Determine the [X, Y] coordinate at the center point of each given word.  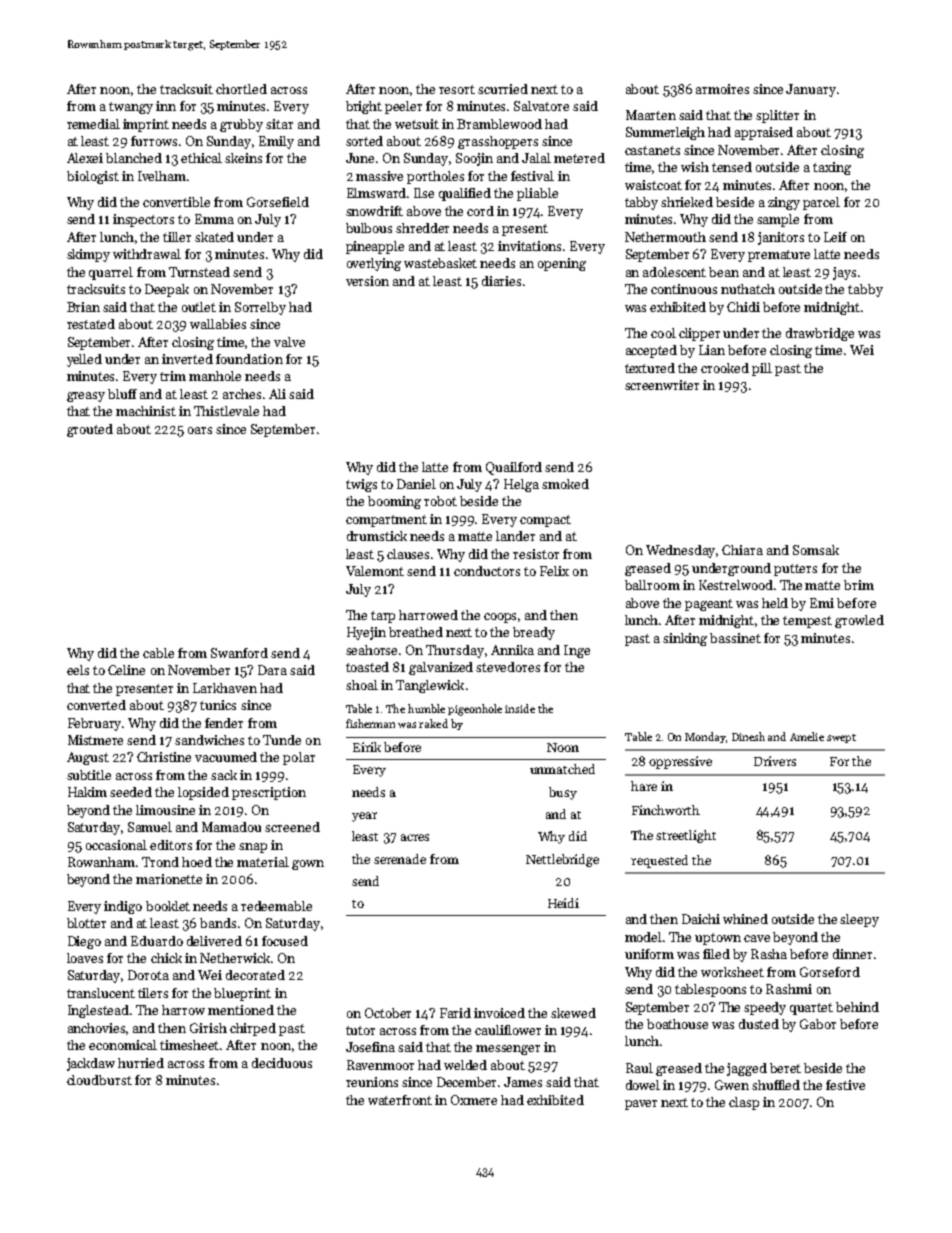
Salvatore [541, 106]
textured [650, 368]
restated [91, 324]
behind [857, 1007]
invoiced [499, 1013]
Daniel [416, 484]
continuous [684, 289]
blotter [86, 923]
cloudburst [99, 1080]
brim [859, 585]
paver [641, 1105]
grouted [90, 430]
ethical [201, 158]
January [811, 90]
